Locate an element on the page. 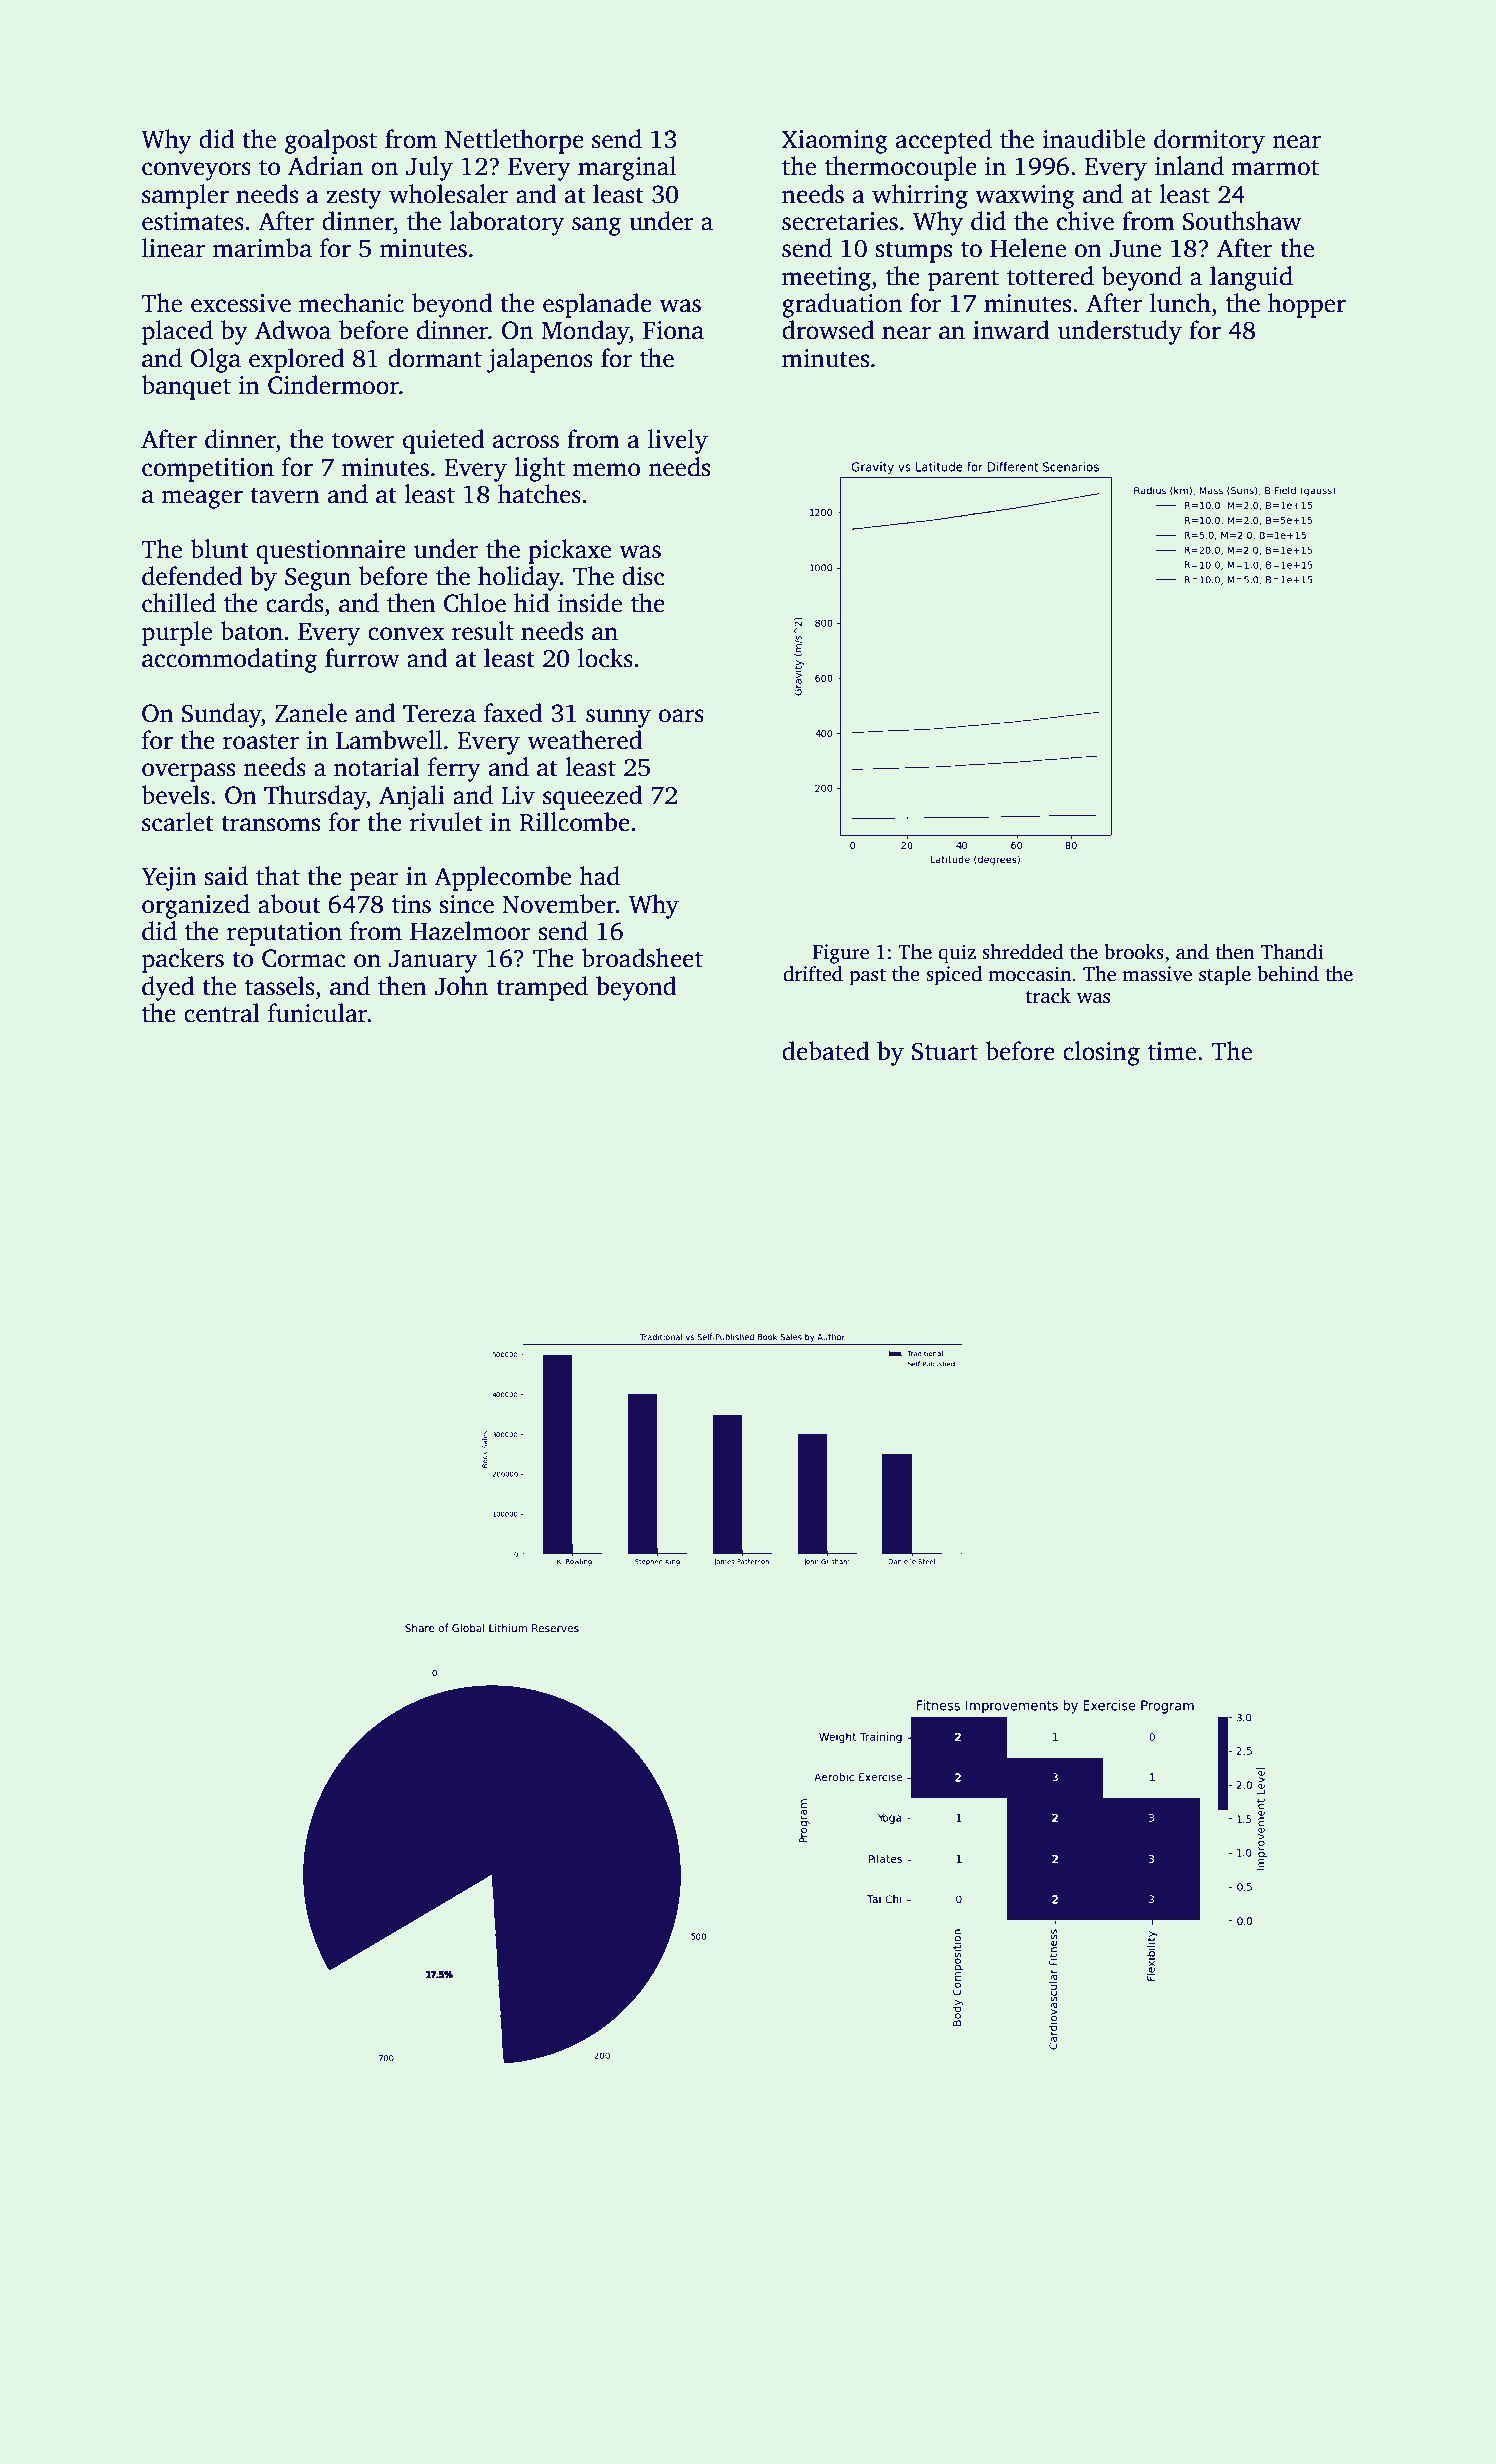  dormitory is located at coordinates (1209, 141).
